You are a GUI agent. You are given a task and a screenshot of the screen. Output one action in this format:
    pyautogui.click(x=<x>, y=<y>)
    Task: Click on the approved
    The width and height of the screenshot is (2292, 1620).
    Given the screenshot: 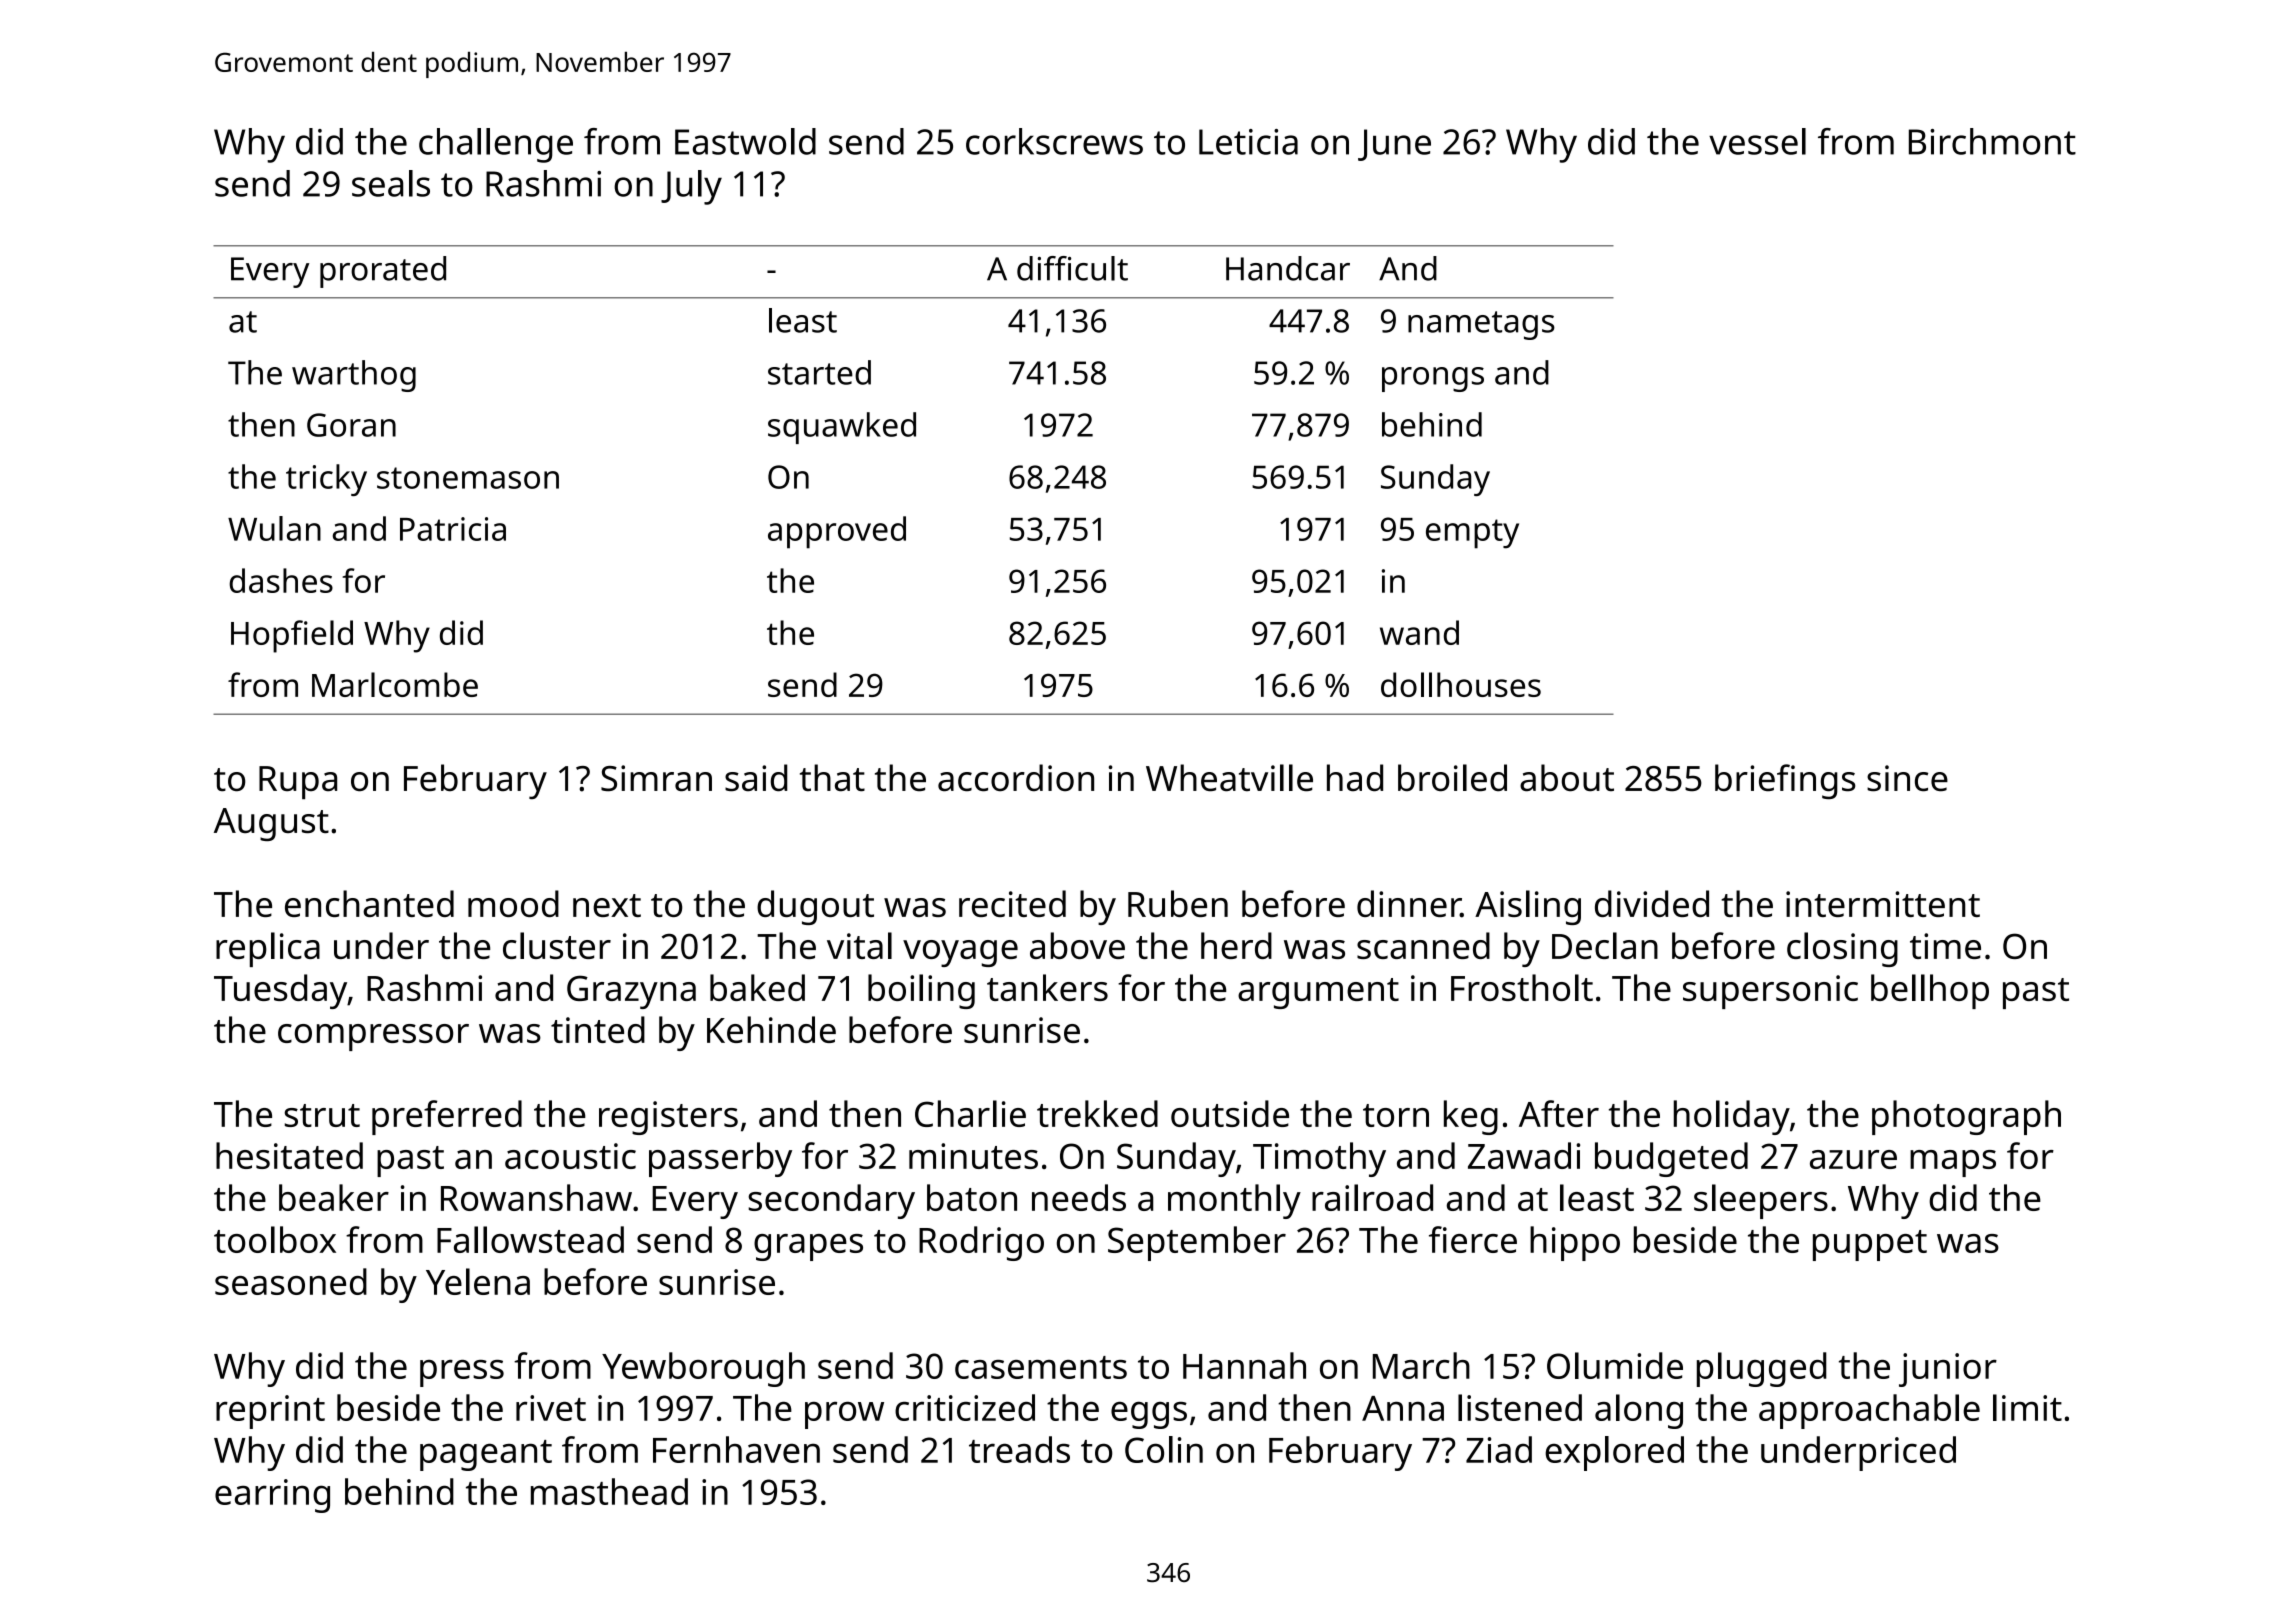 What is the action you would take?
    pyautogui.click(x=837, y=532)
